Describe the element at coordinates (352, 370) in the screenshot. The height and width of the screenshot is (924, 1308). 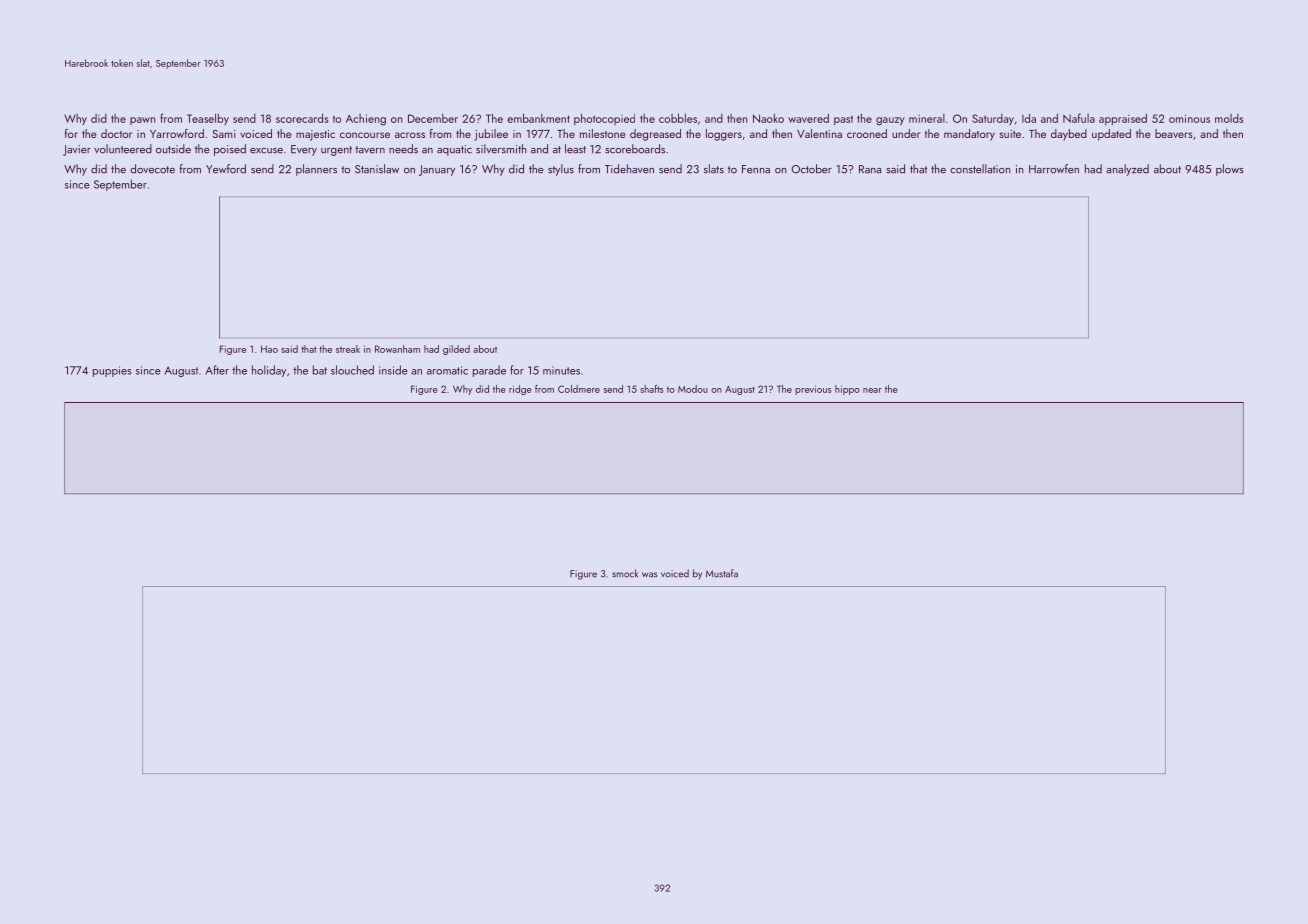
I see `slouched` at that location.
